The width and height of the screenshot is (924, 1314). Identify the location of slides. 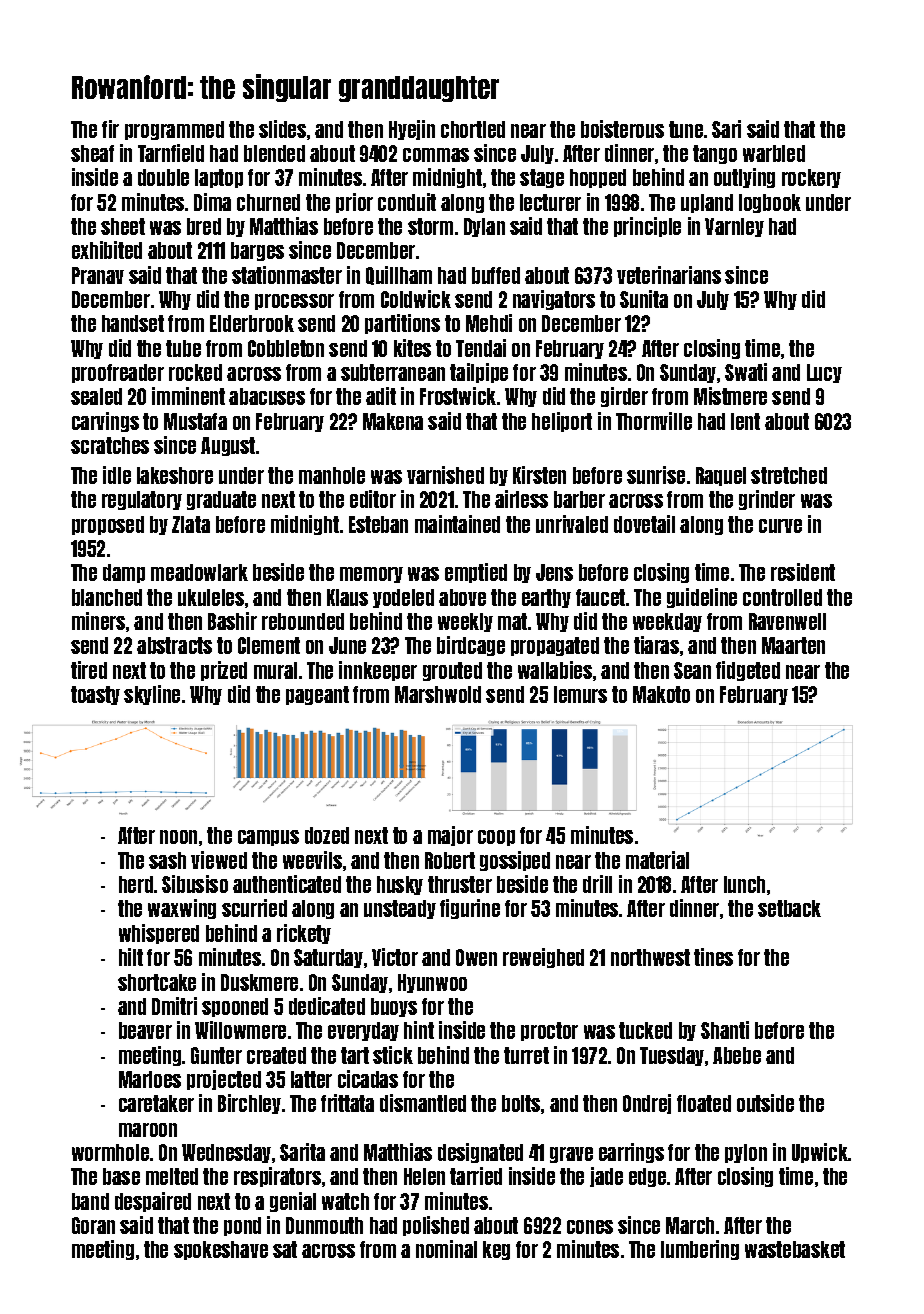
(282, 129).
